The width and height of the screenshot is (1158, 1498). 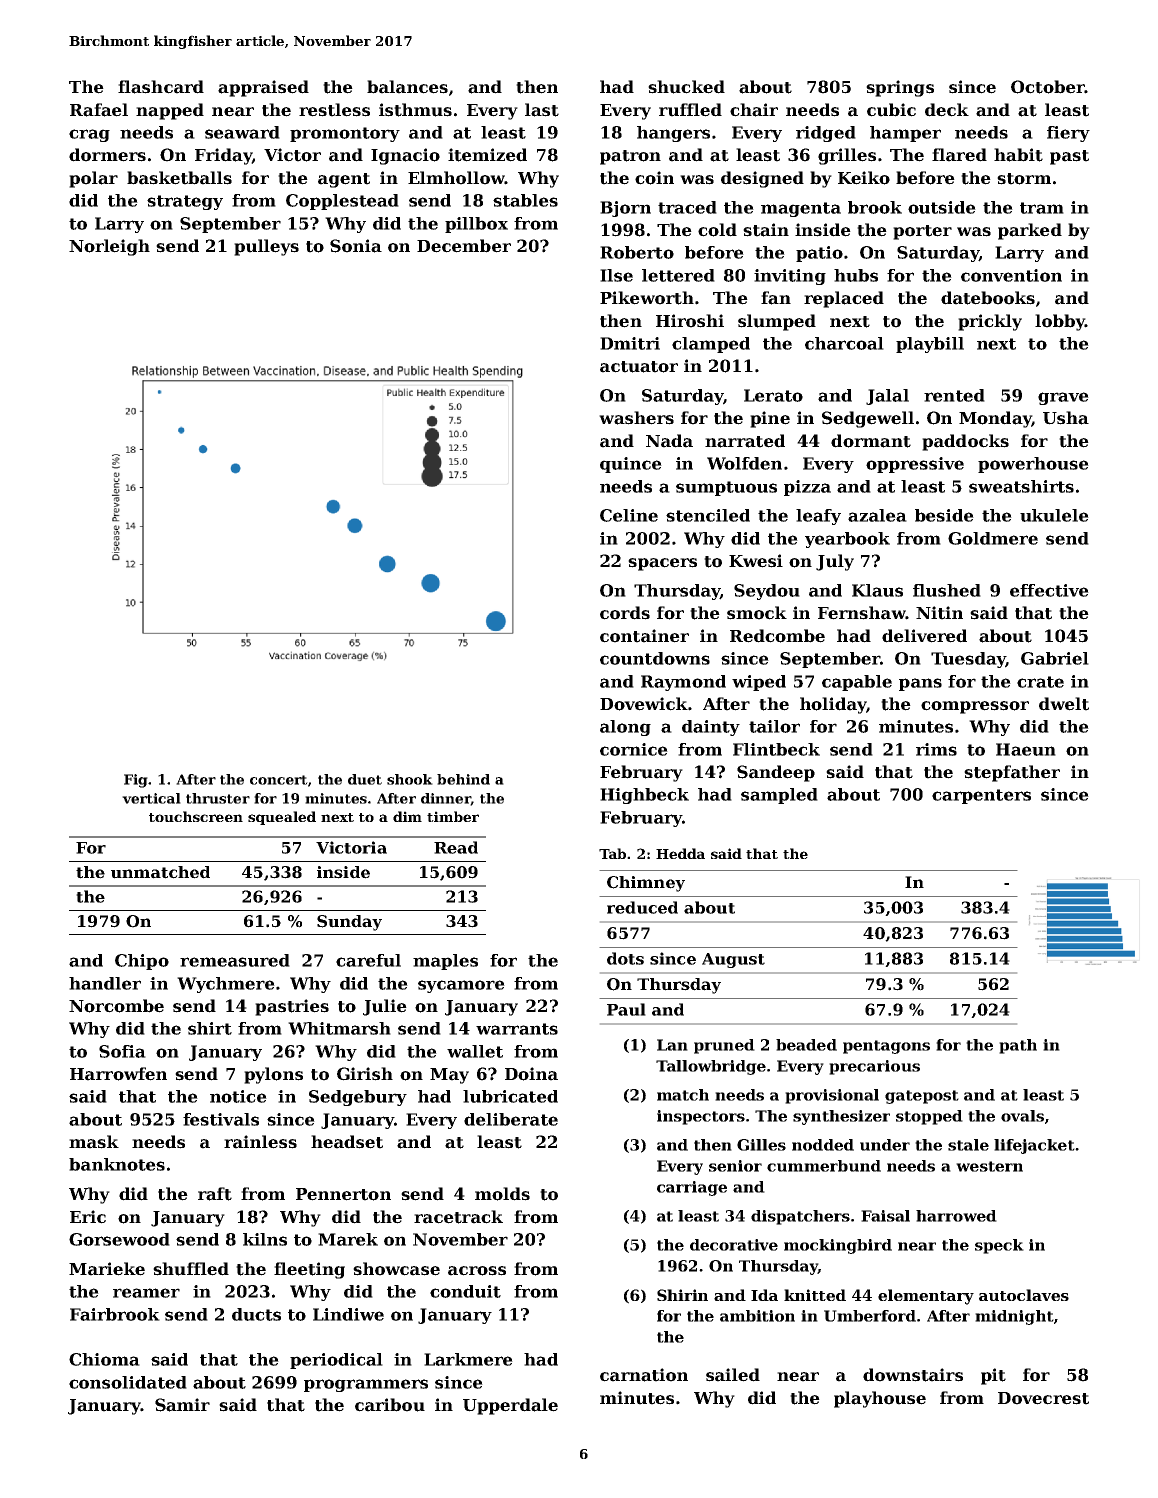 I want to click on Upperdale, so click(x=510, y=1406).
